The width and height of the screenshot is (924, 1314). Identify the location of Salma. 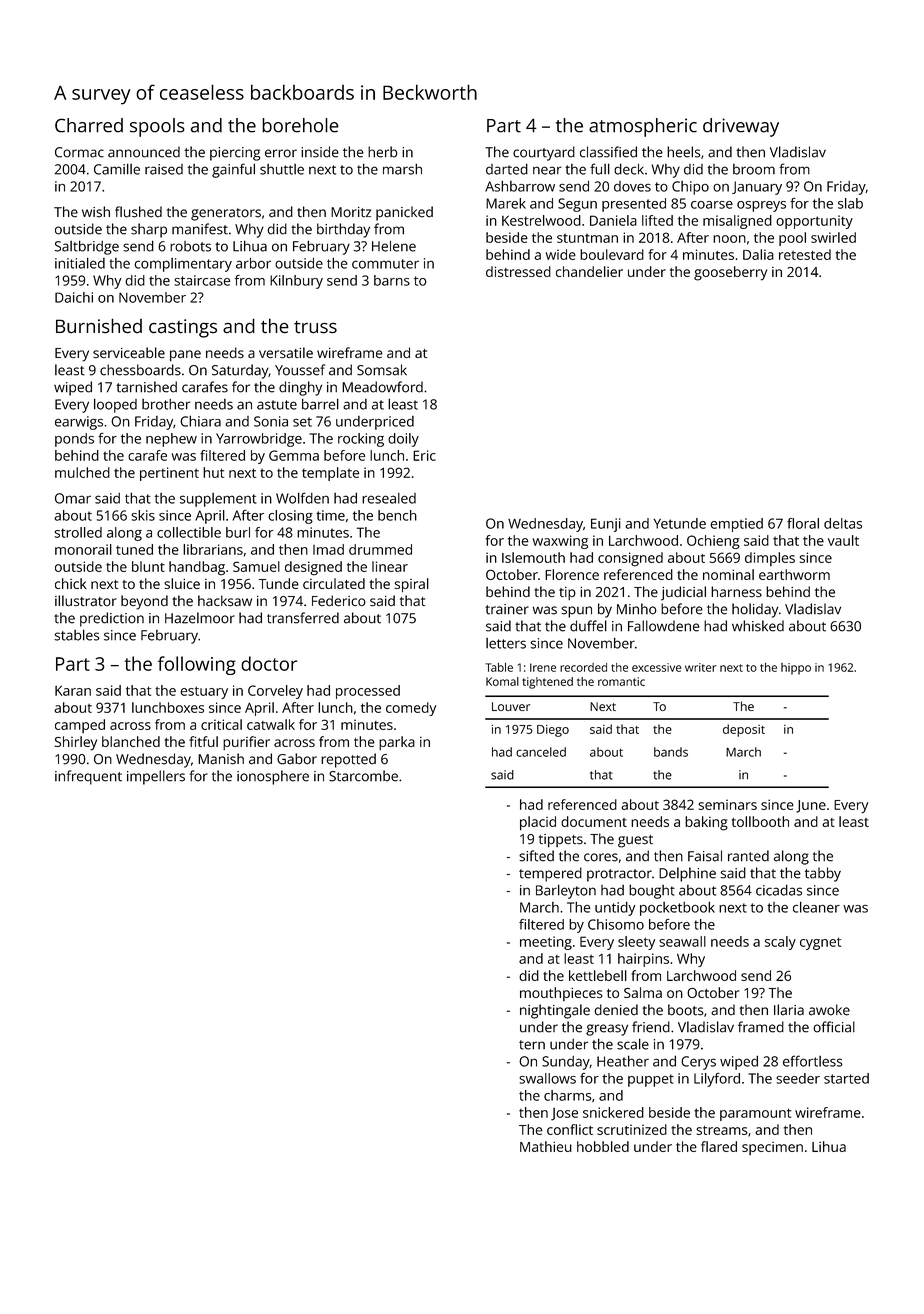
(643, 992).
